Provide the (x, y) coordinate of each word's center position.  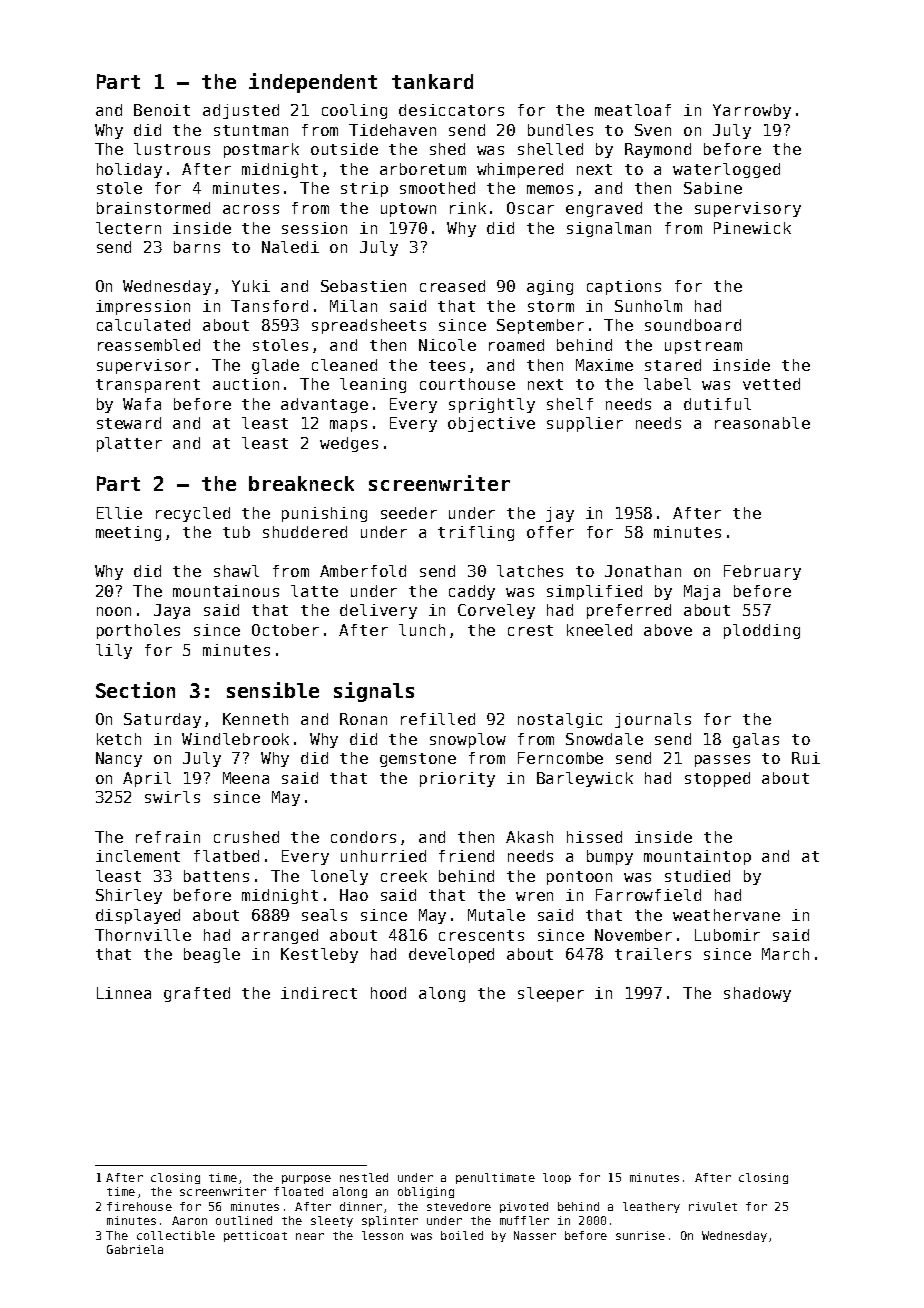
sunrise (640, 1235)
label (667, 384)
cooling (354, 111)
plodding (762, 631)
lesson (382, 1235)
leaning (373, 385)
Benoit (162, 110)
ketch (119, 739)
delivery (378, 611)
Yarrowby (752, 111)
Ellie (119, 513)
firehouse (139, 1206)
